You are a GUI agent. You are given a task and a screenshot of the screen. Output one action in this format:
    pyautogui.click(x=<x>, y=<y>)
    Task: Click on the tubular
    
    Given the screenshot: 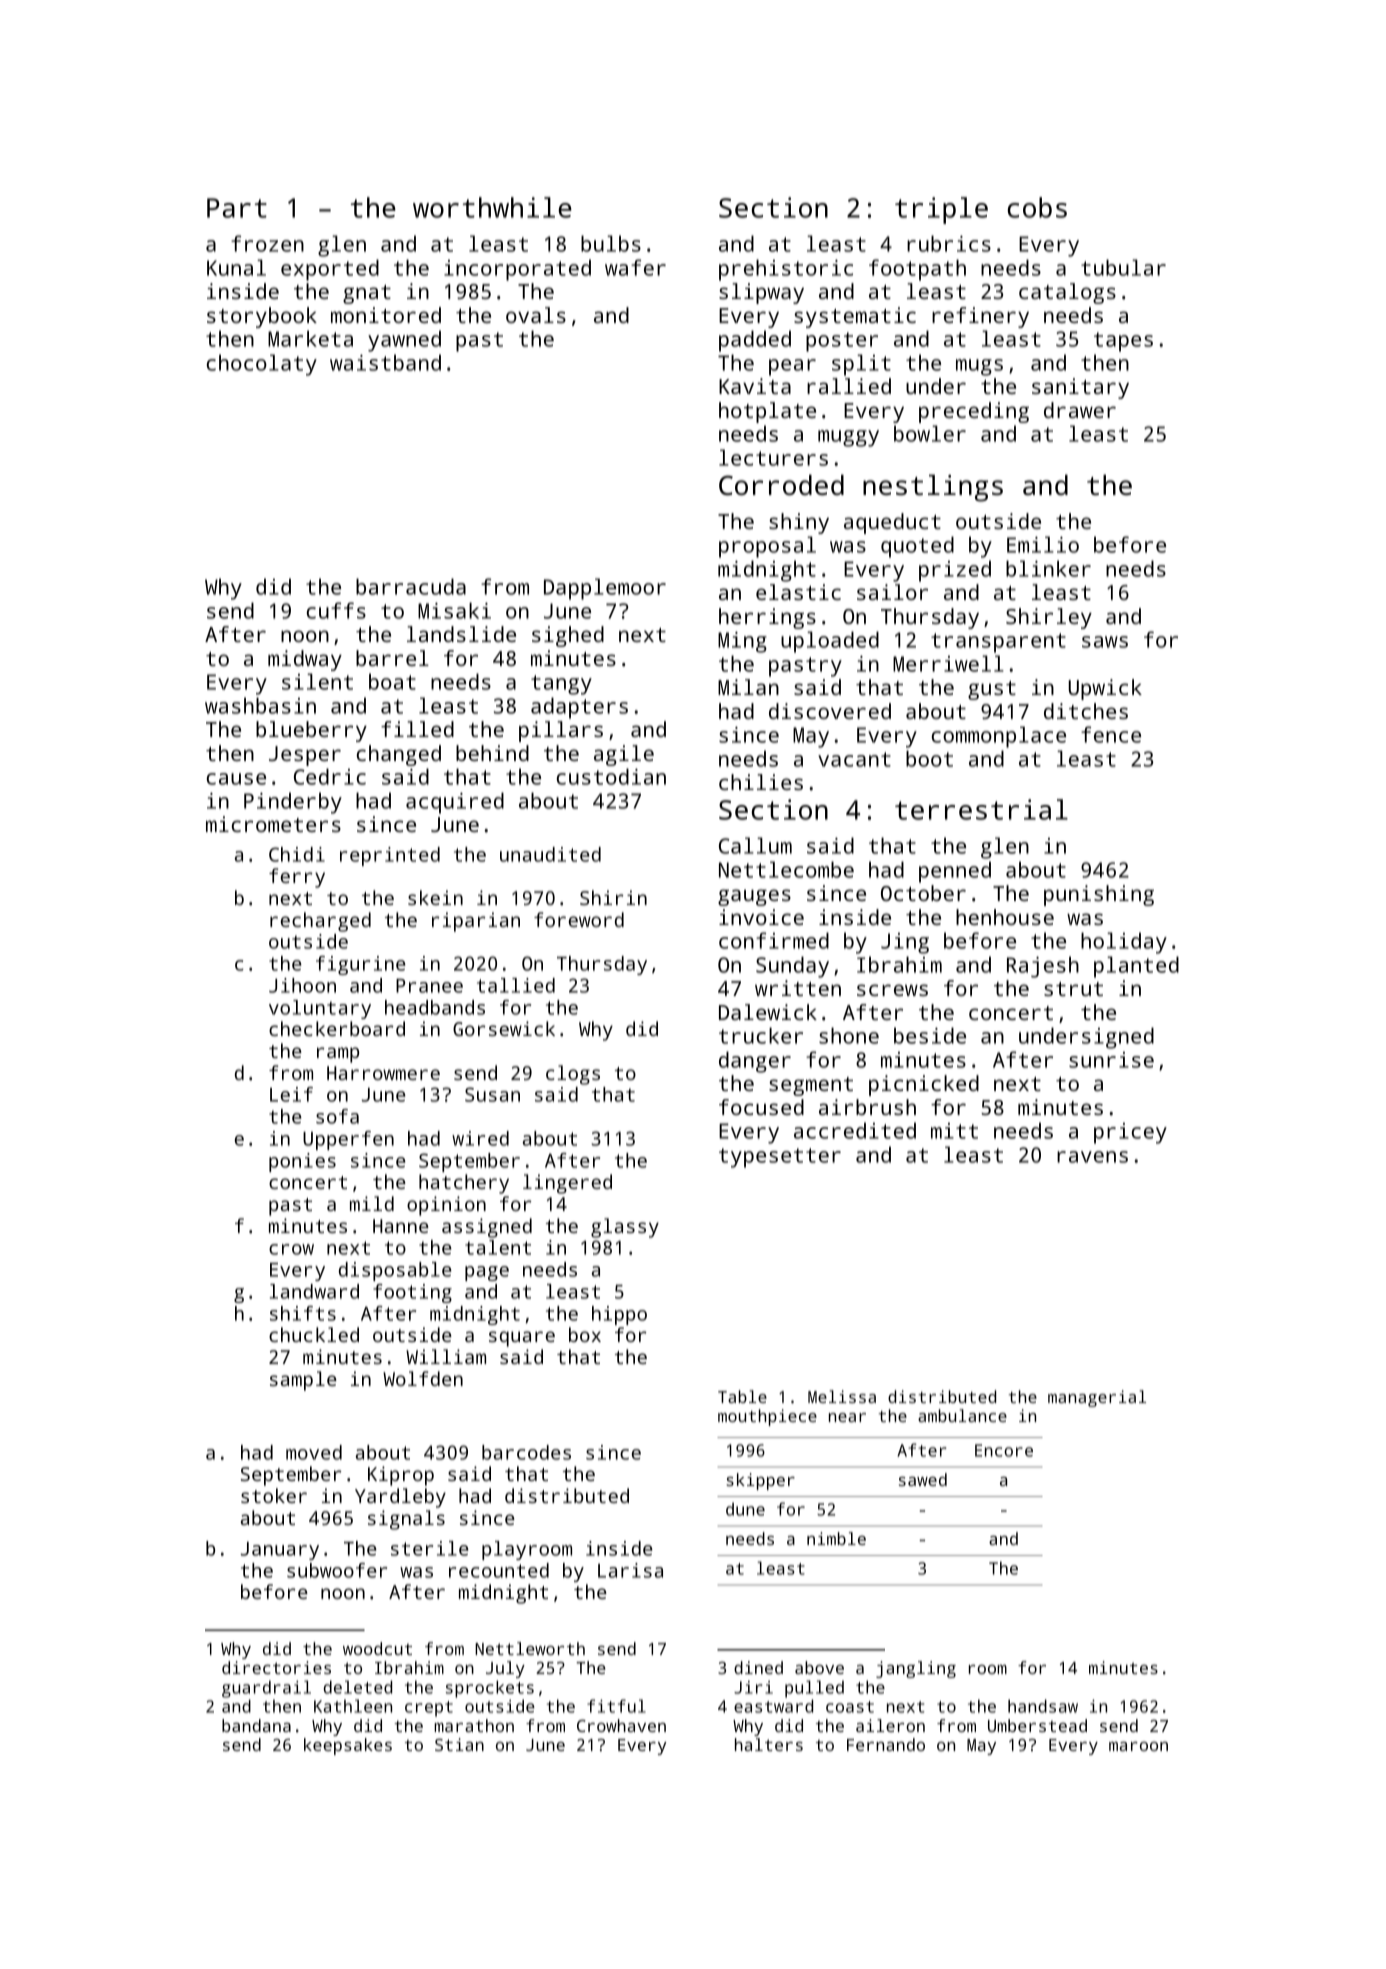 What is the action you would take?
    pyautogui.click(x=1123, y=267)
